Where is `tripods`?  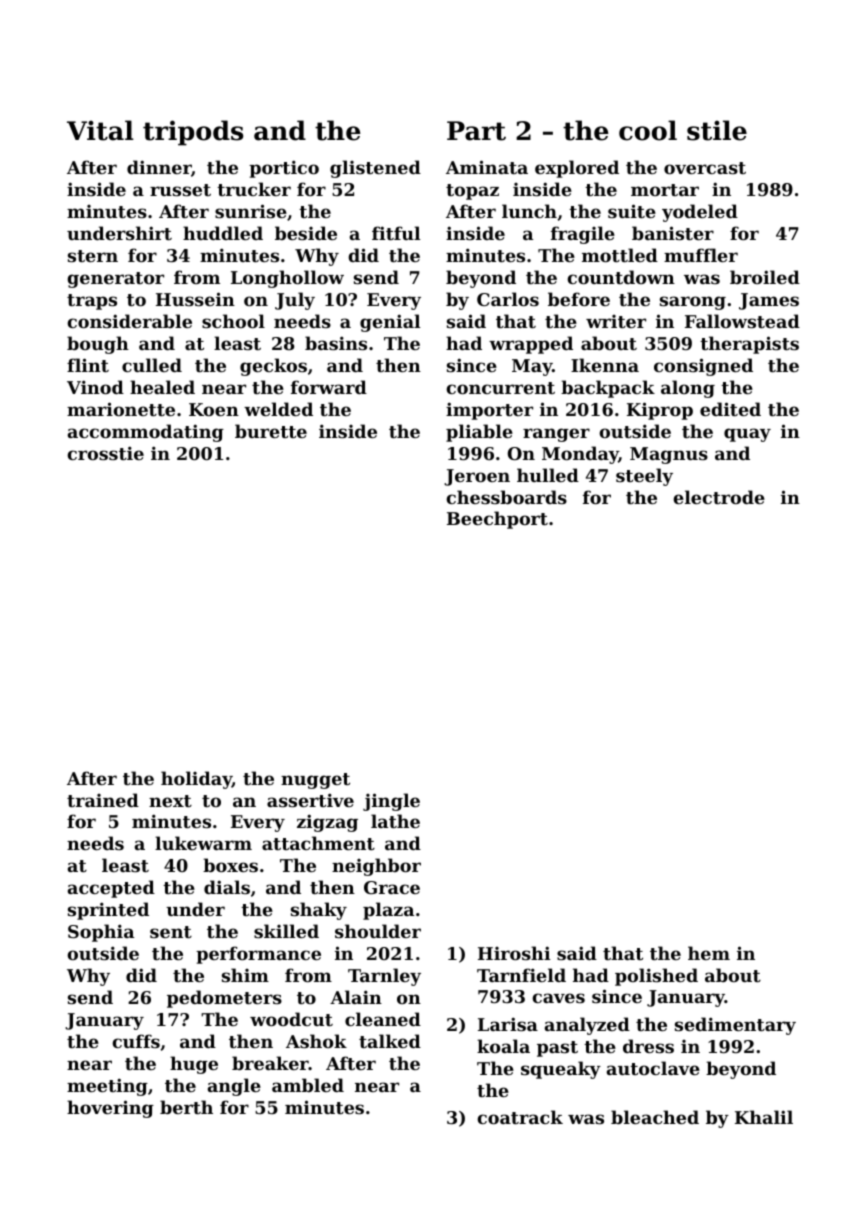 tripods is located at coordinates (193, 133).
